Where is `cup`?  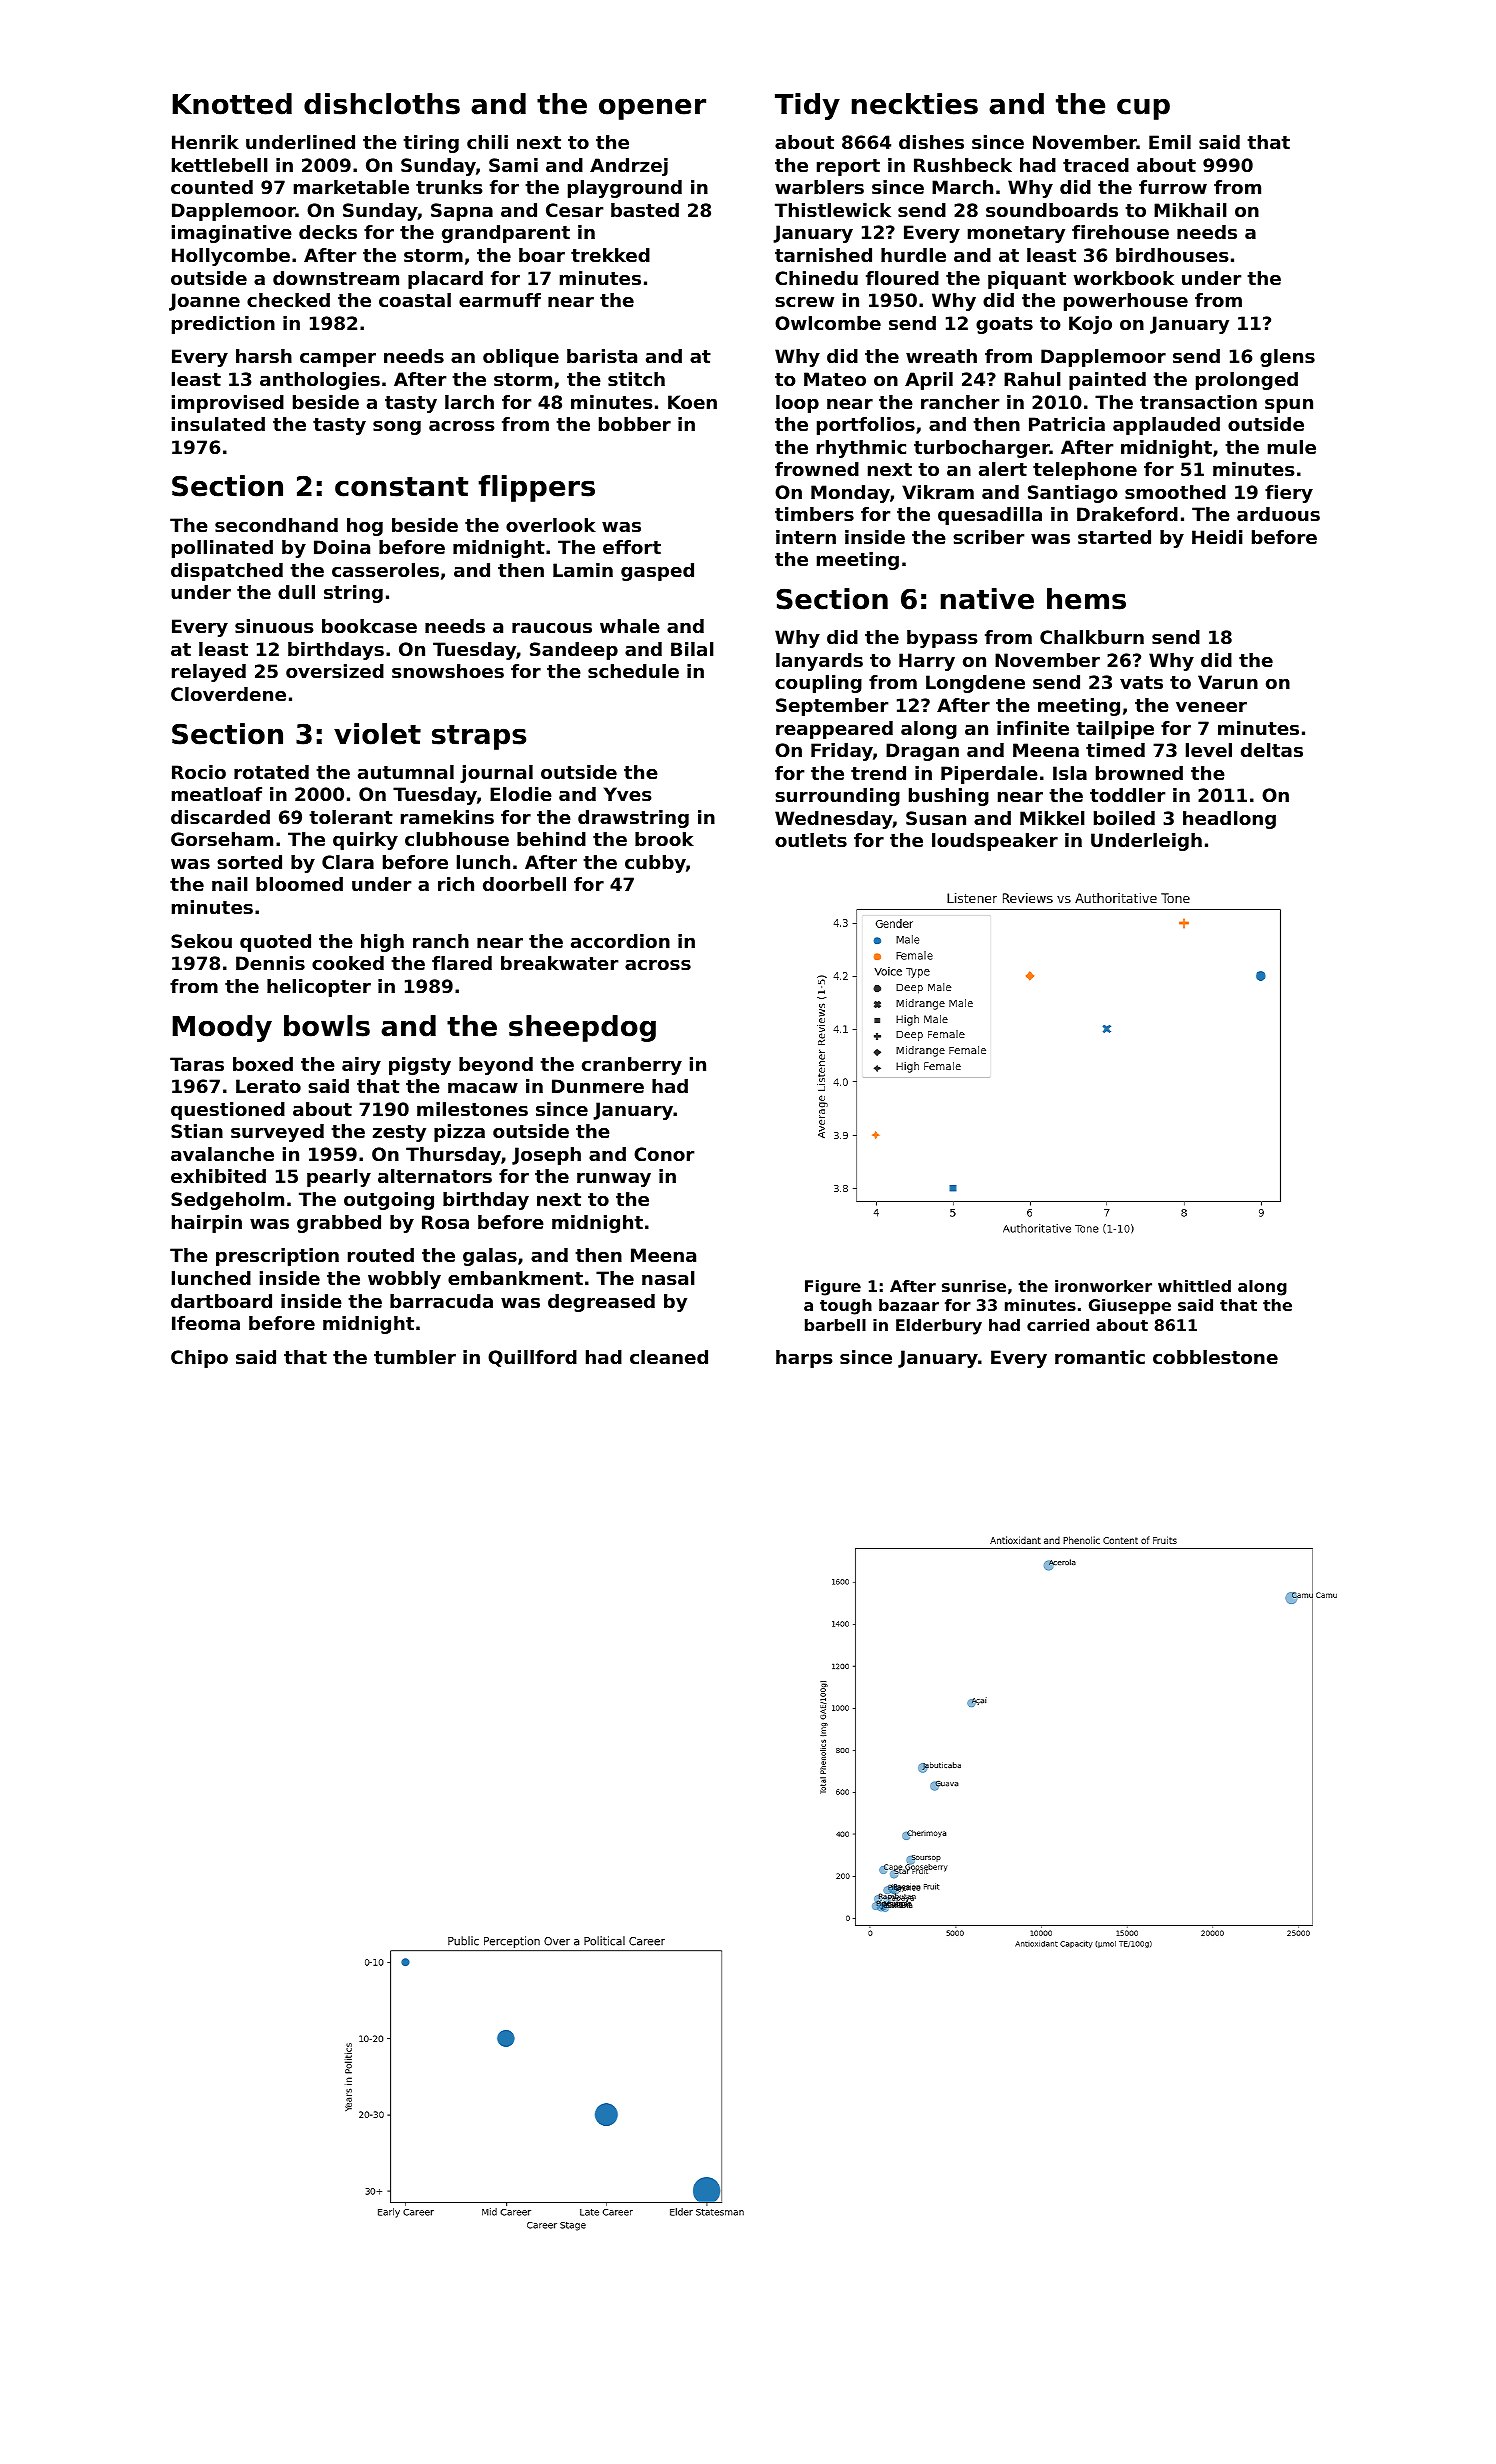 cup is located at coordinates (1143, 109).
